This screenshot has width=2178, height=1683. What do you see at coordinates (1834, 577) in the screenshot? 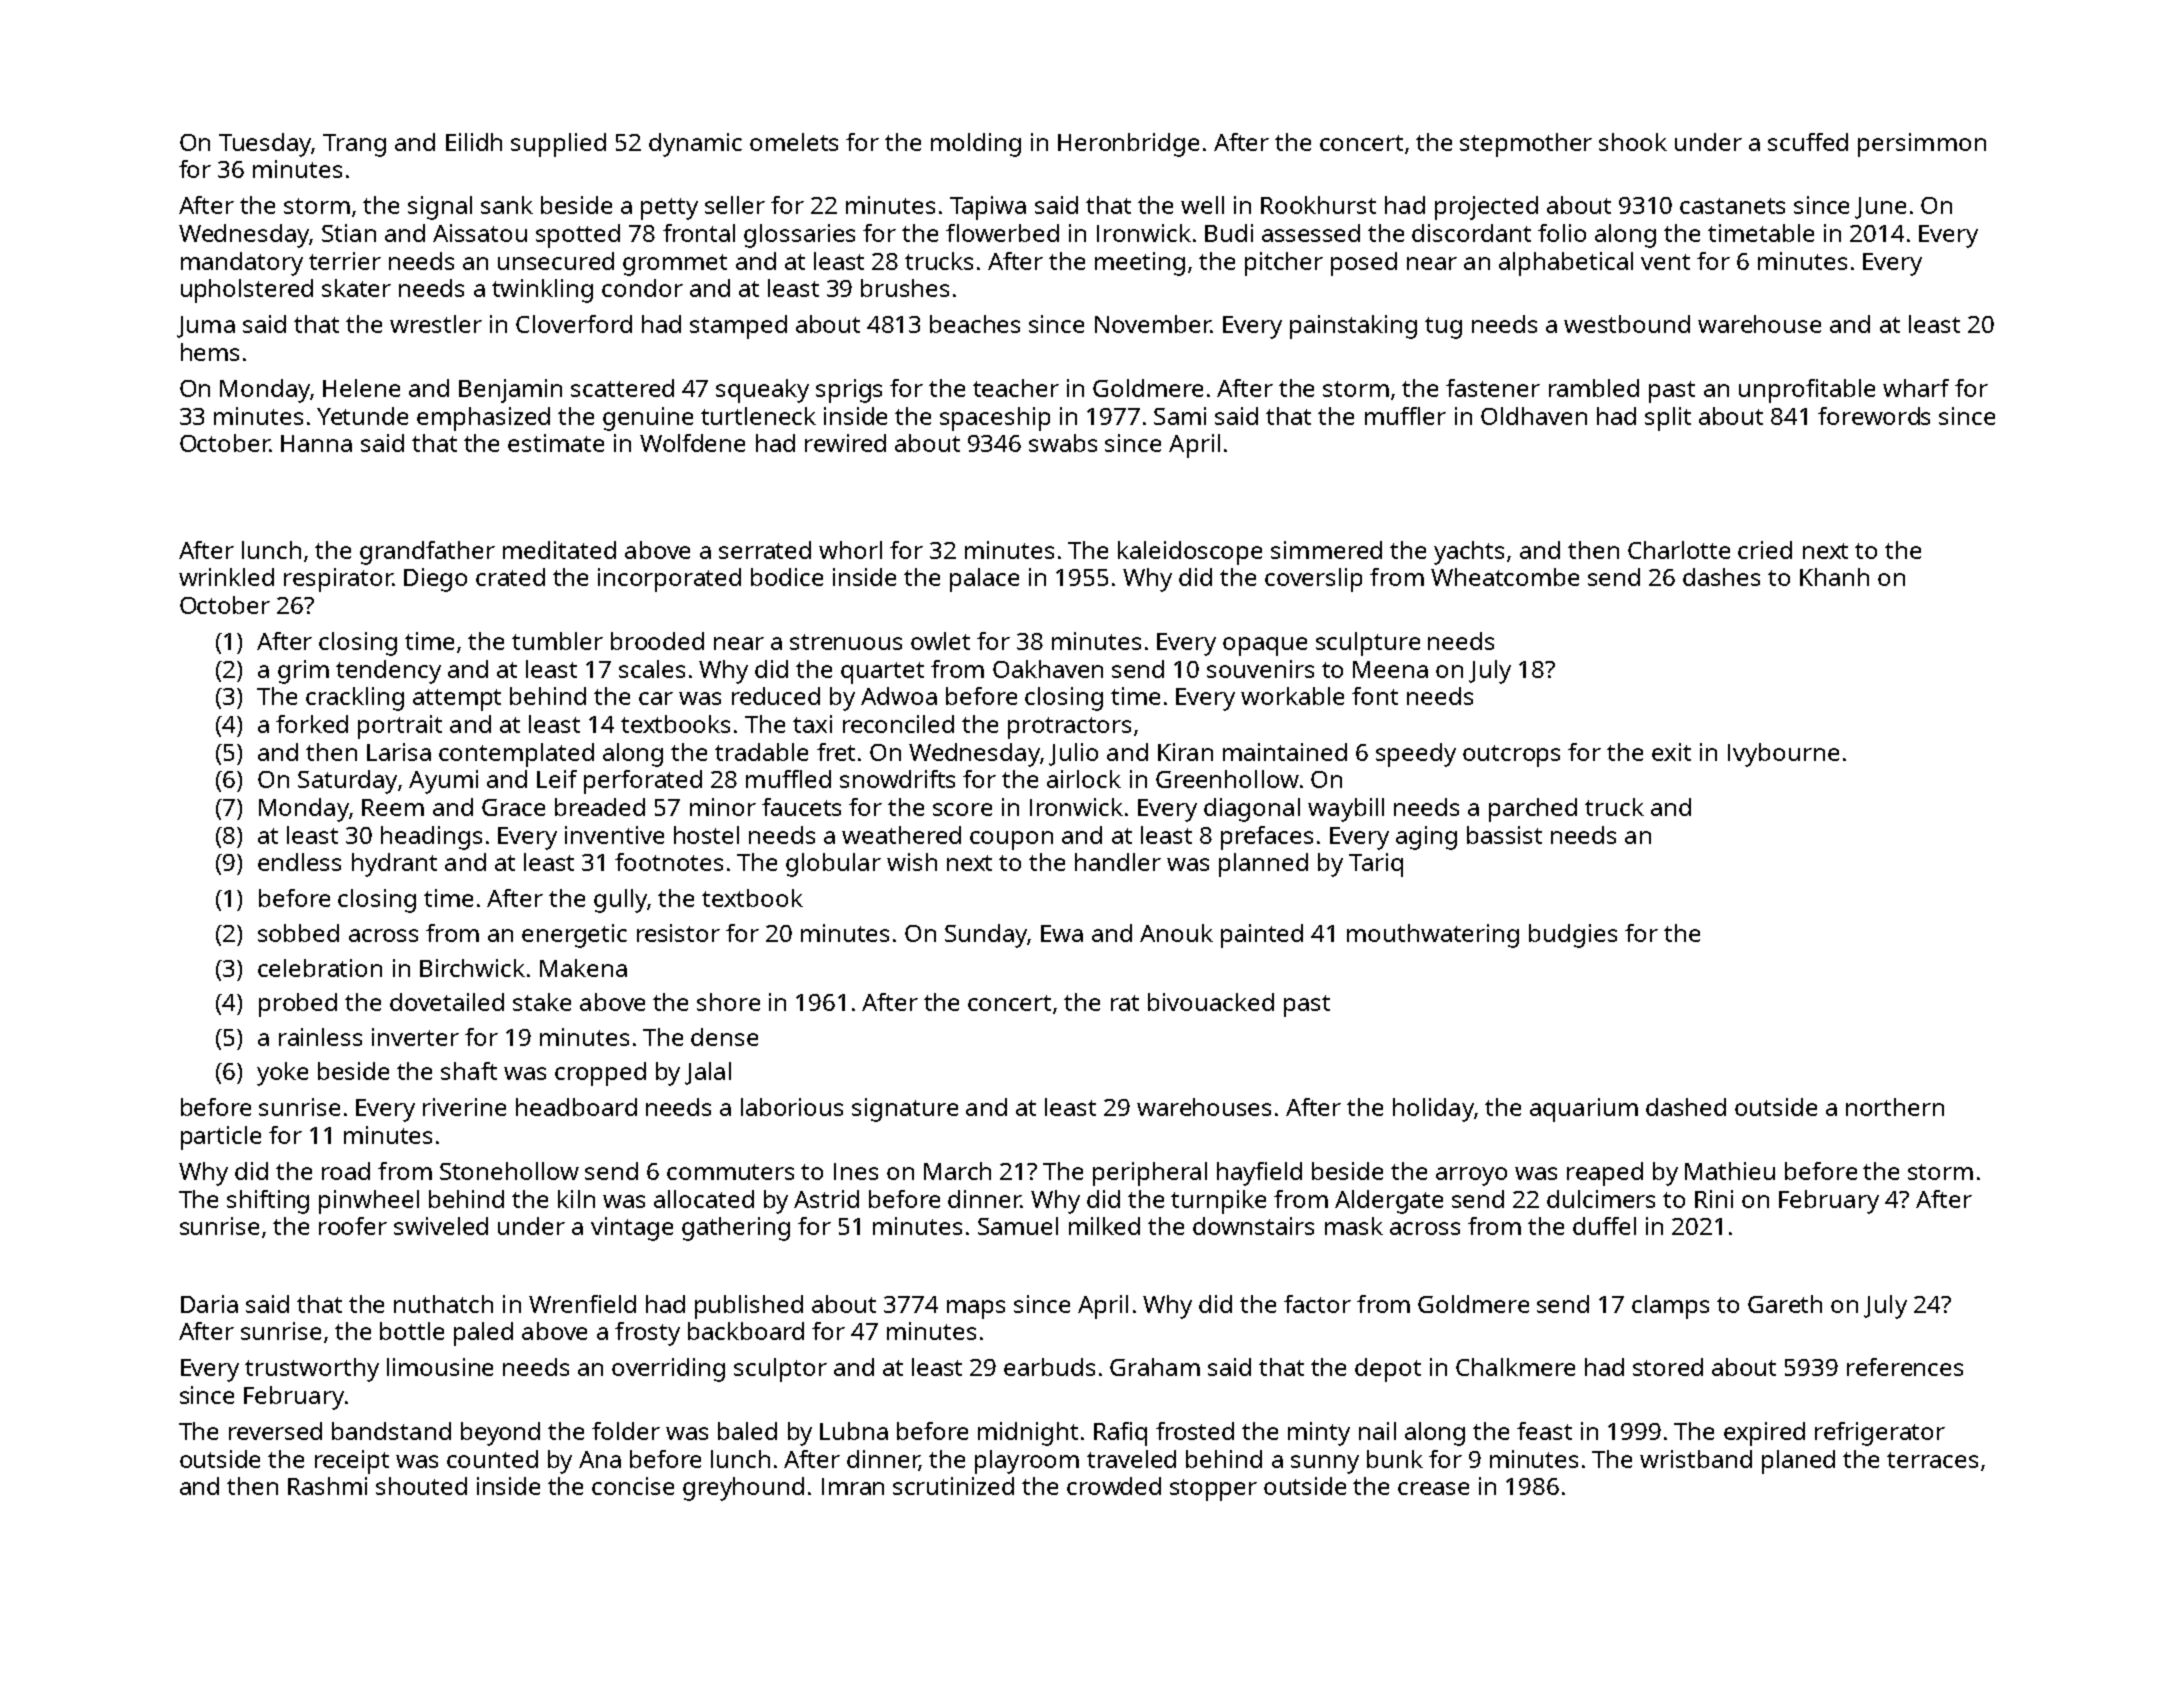
I see `Khanh` at bounding box center [1834, 577].
